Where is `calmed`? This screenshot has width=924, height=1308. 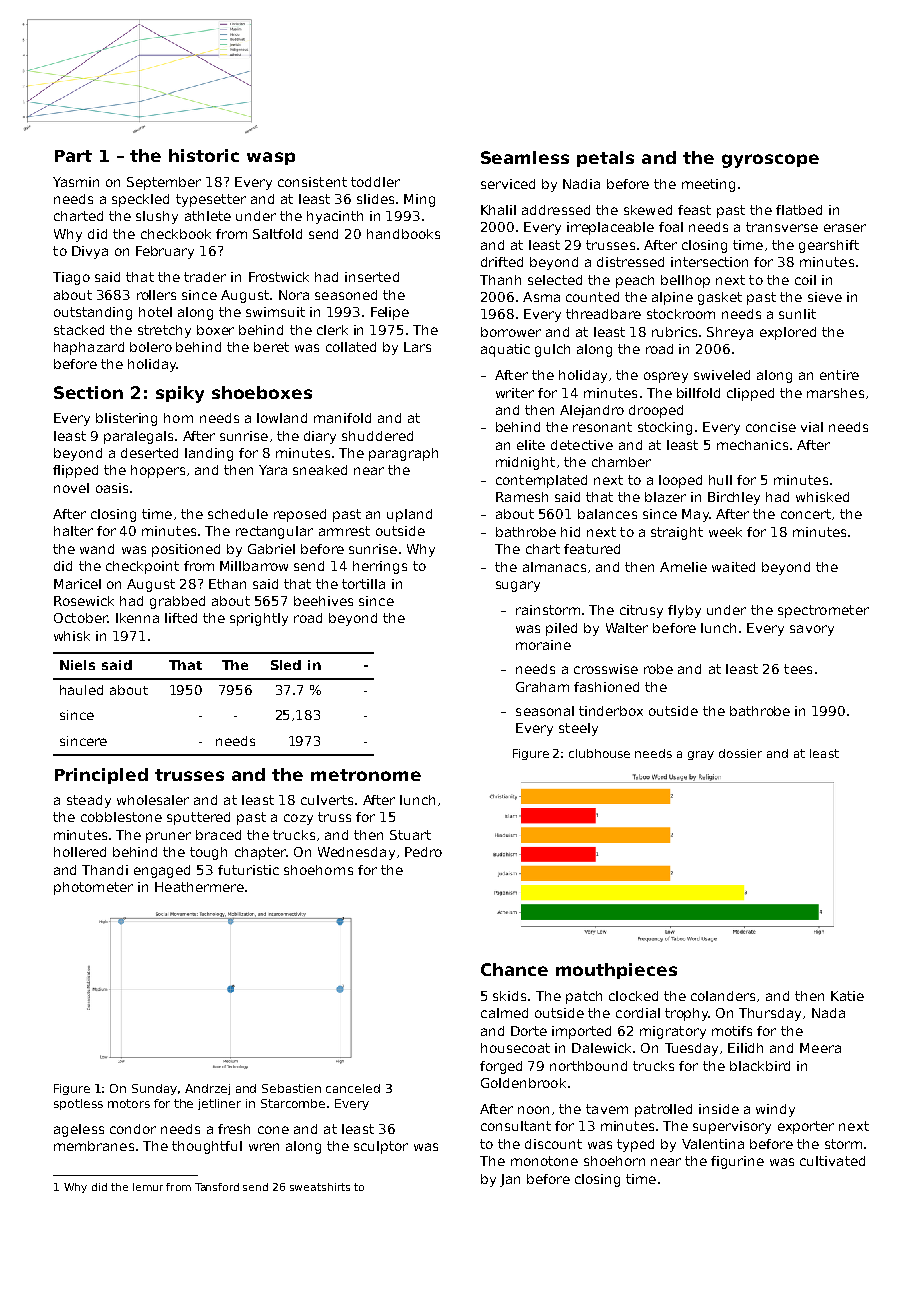 calmed is located at coordinates (504, 1013).
